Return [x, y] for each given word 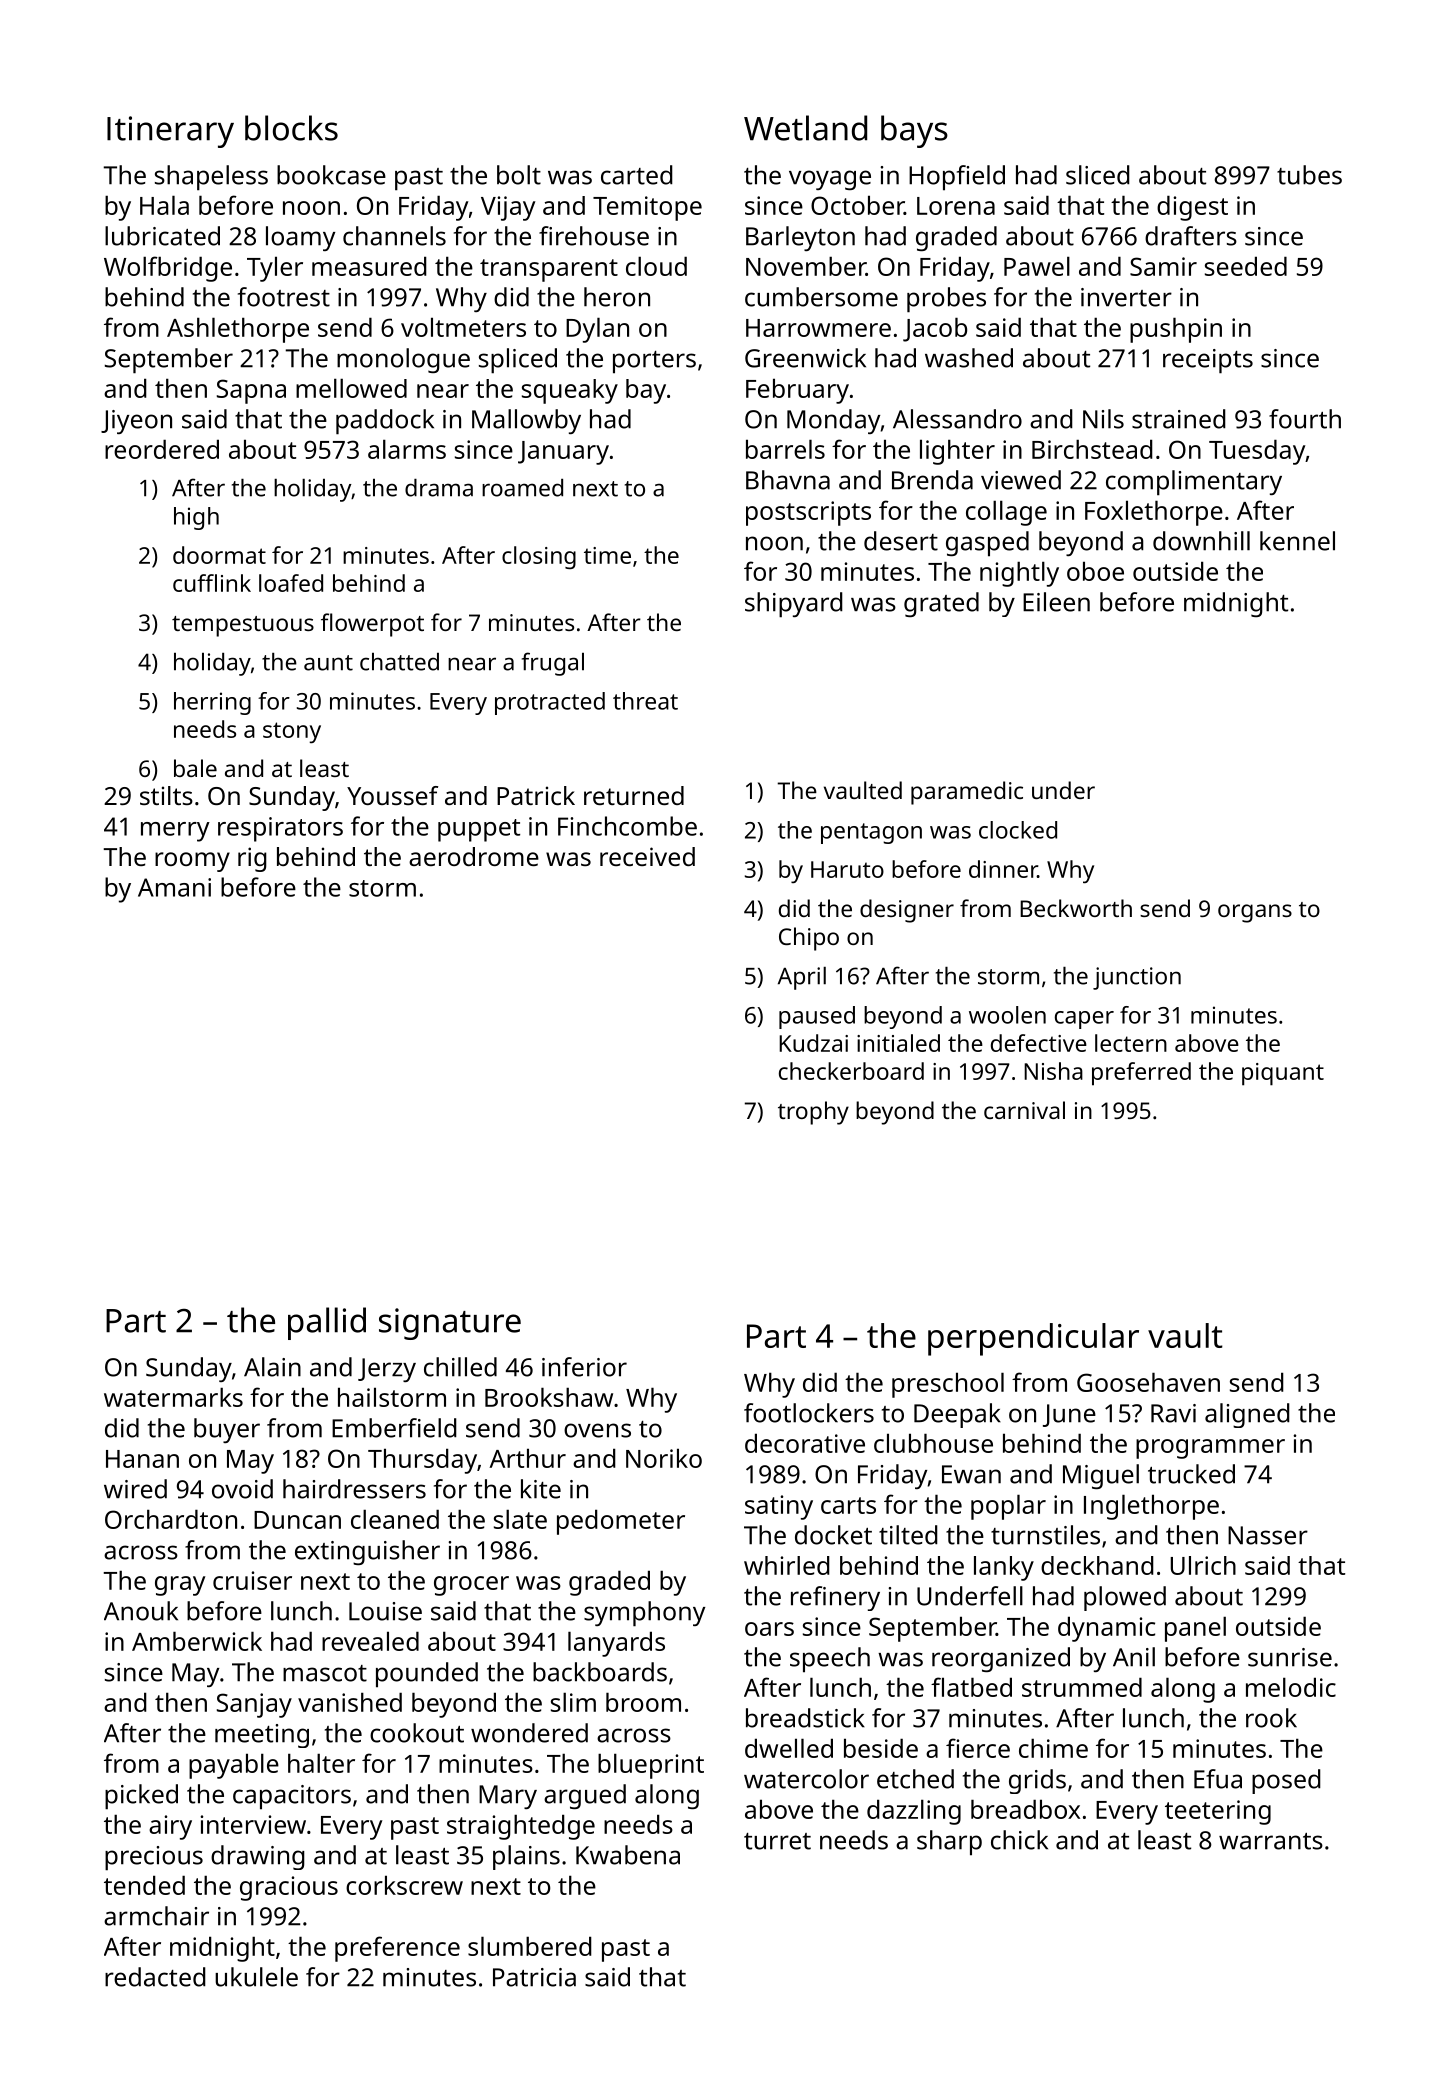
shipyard [794, 605]
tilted [908, 1535]
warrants [1271, 1841]
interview [253, 1824]
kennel [1297, 541]
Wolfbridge [168, 269]
